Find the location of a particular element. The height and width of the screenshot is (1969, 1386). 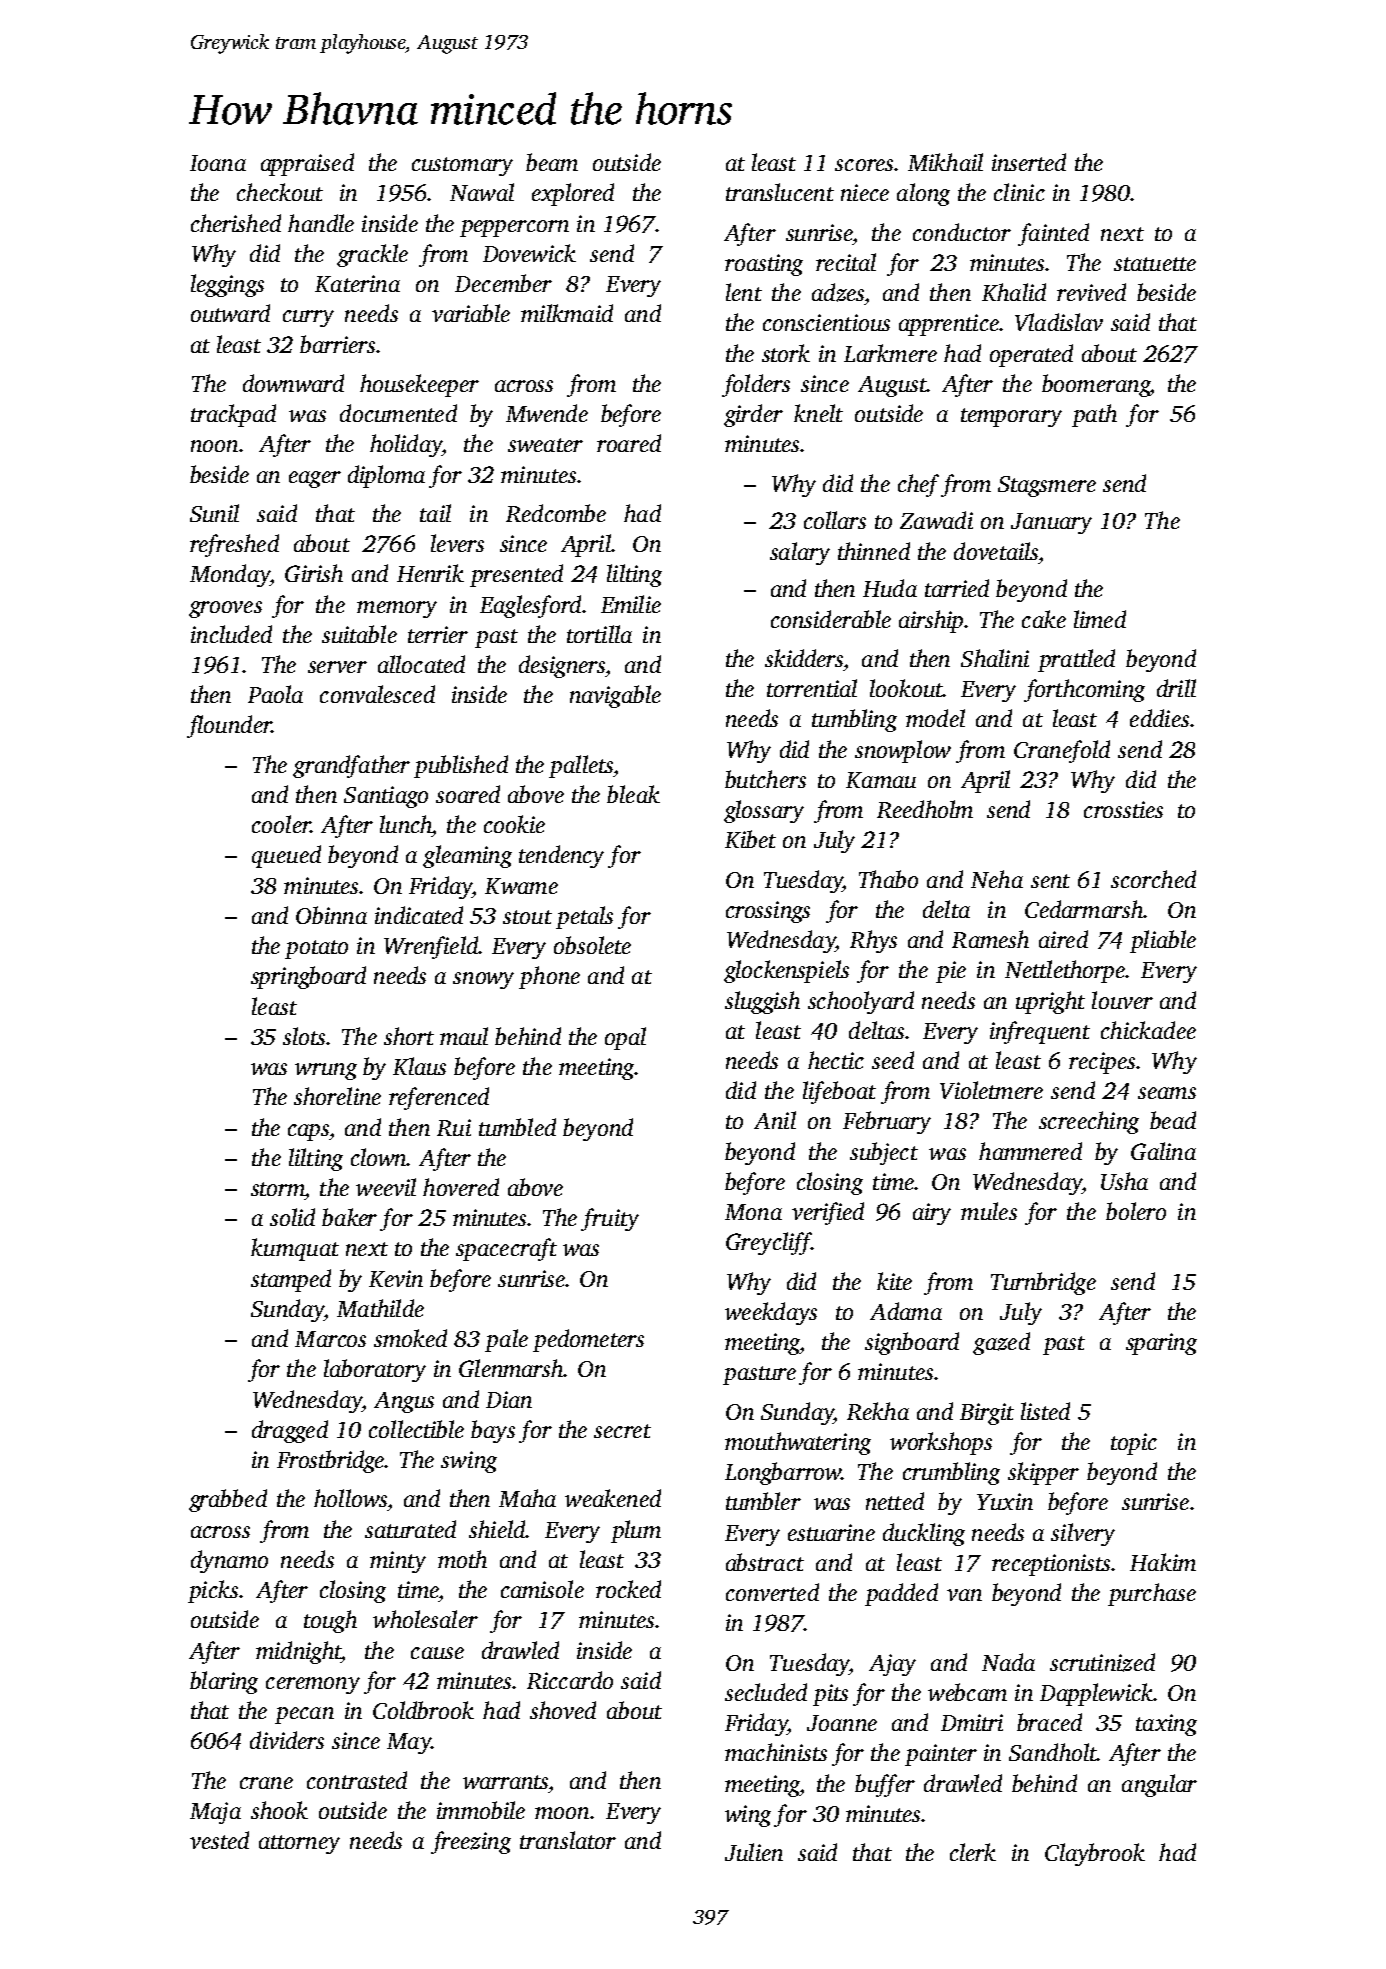

path is located at coordinates (1094, 415).
